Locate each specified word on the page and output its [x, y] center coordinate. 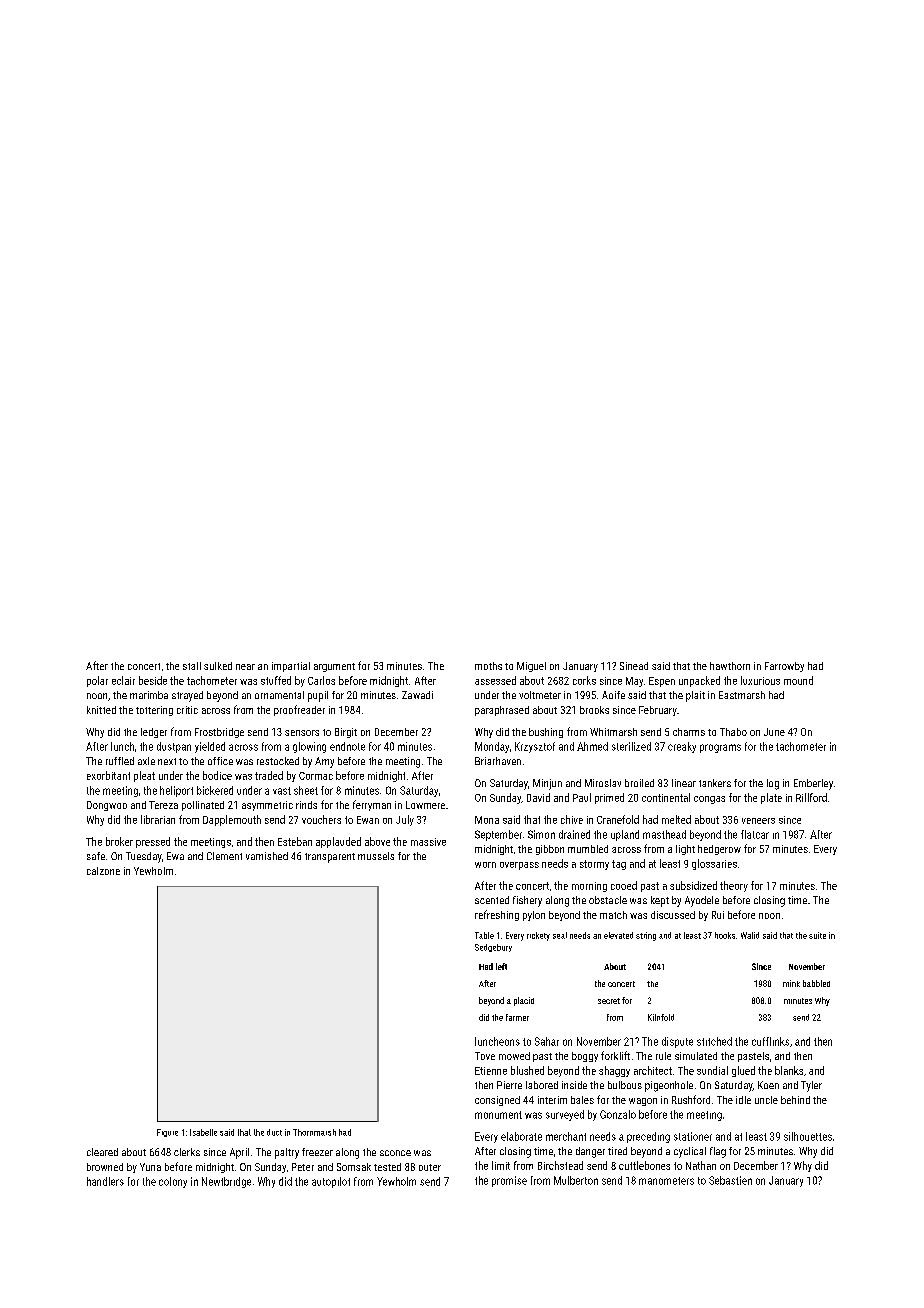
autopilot [331, 1182]
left [501, 966]
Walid [750, 935]
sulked [218, 666]
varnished [267, 856]
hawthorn [730, 666]
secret [609, 1001]
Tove [485, 1056]
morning [589, 887]
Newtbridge [226, 1182]
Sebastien [730, 1180]
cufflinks [770, 1041]
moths [488, 666]
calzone [103, 871]
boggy [585, 1057]
